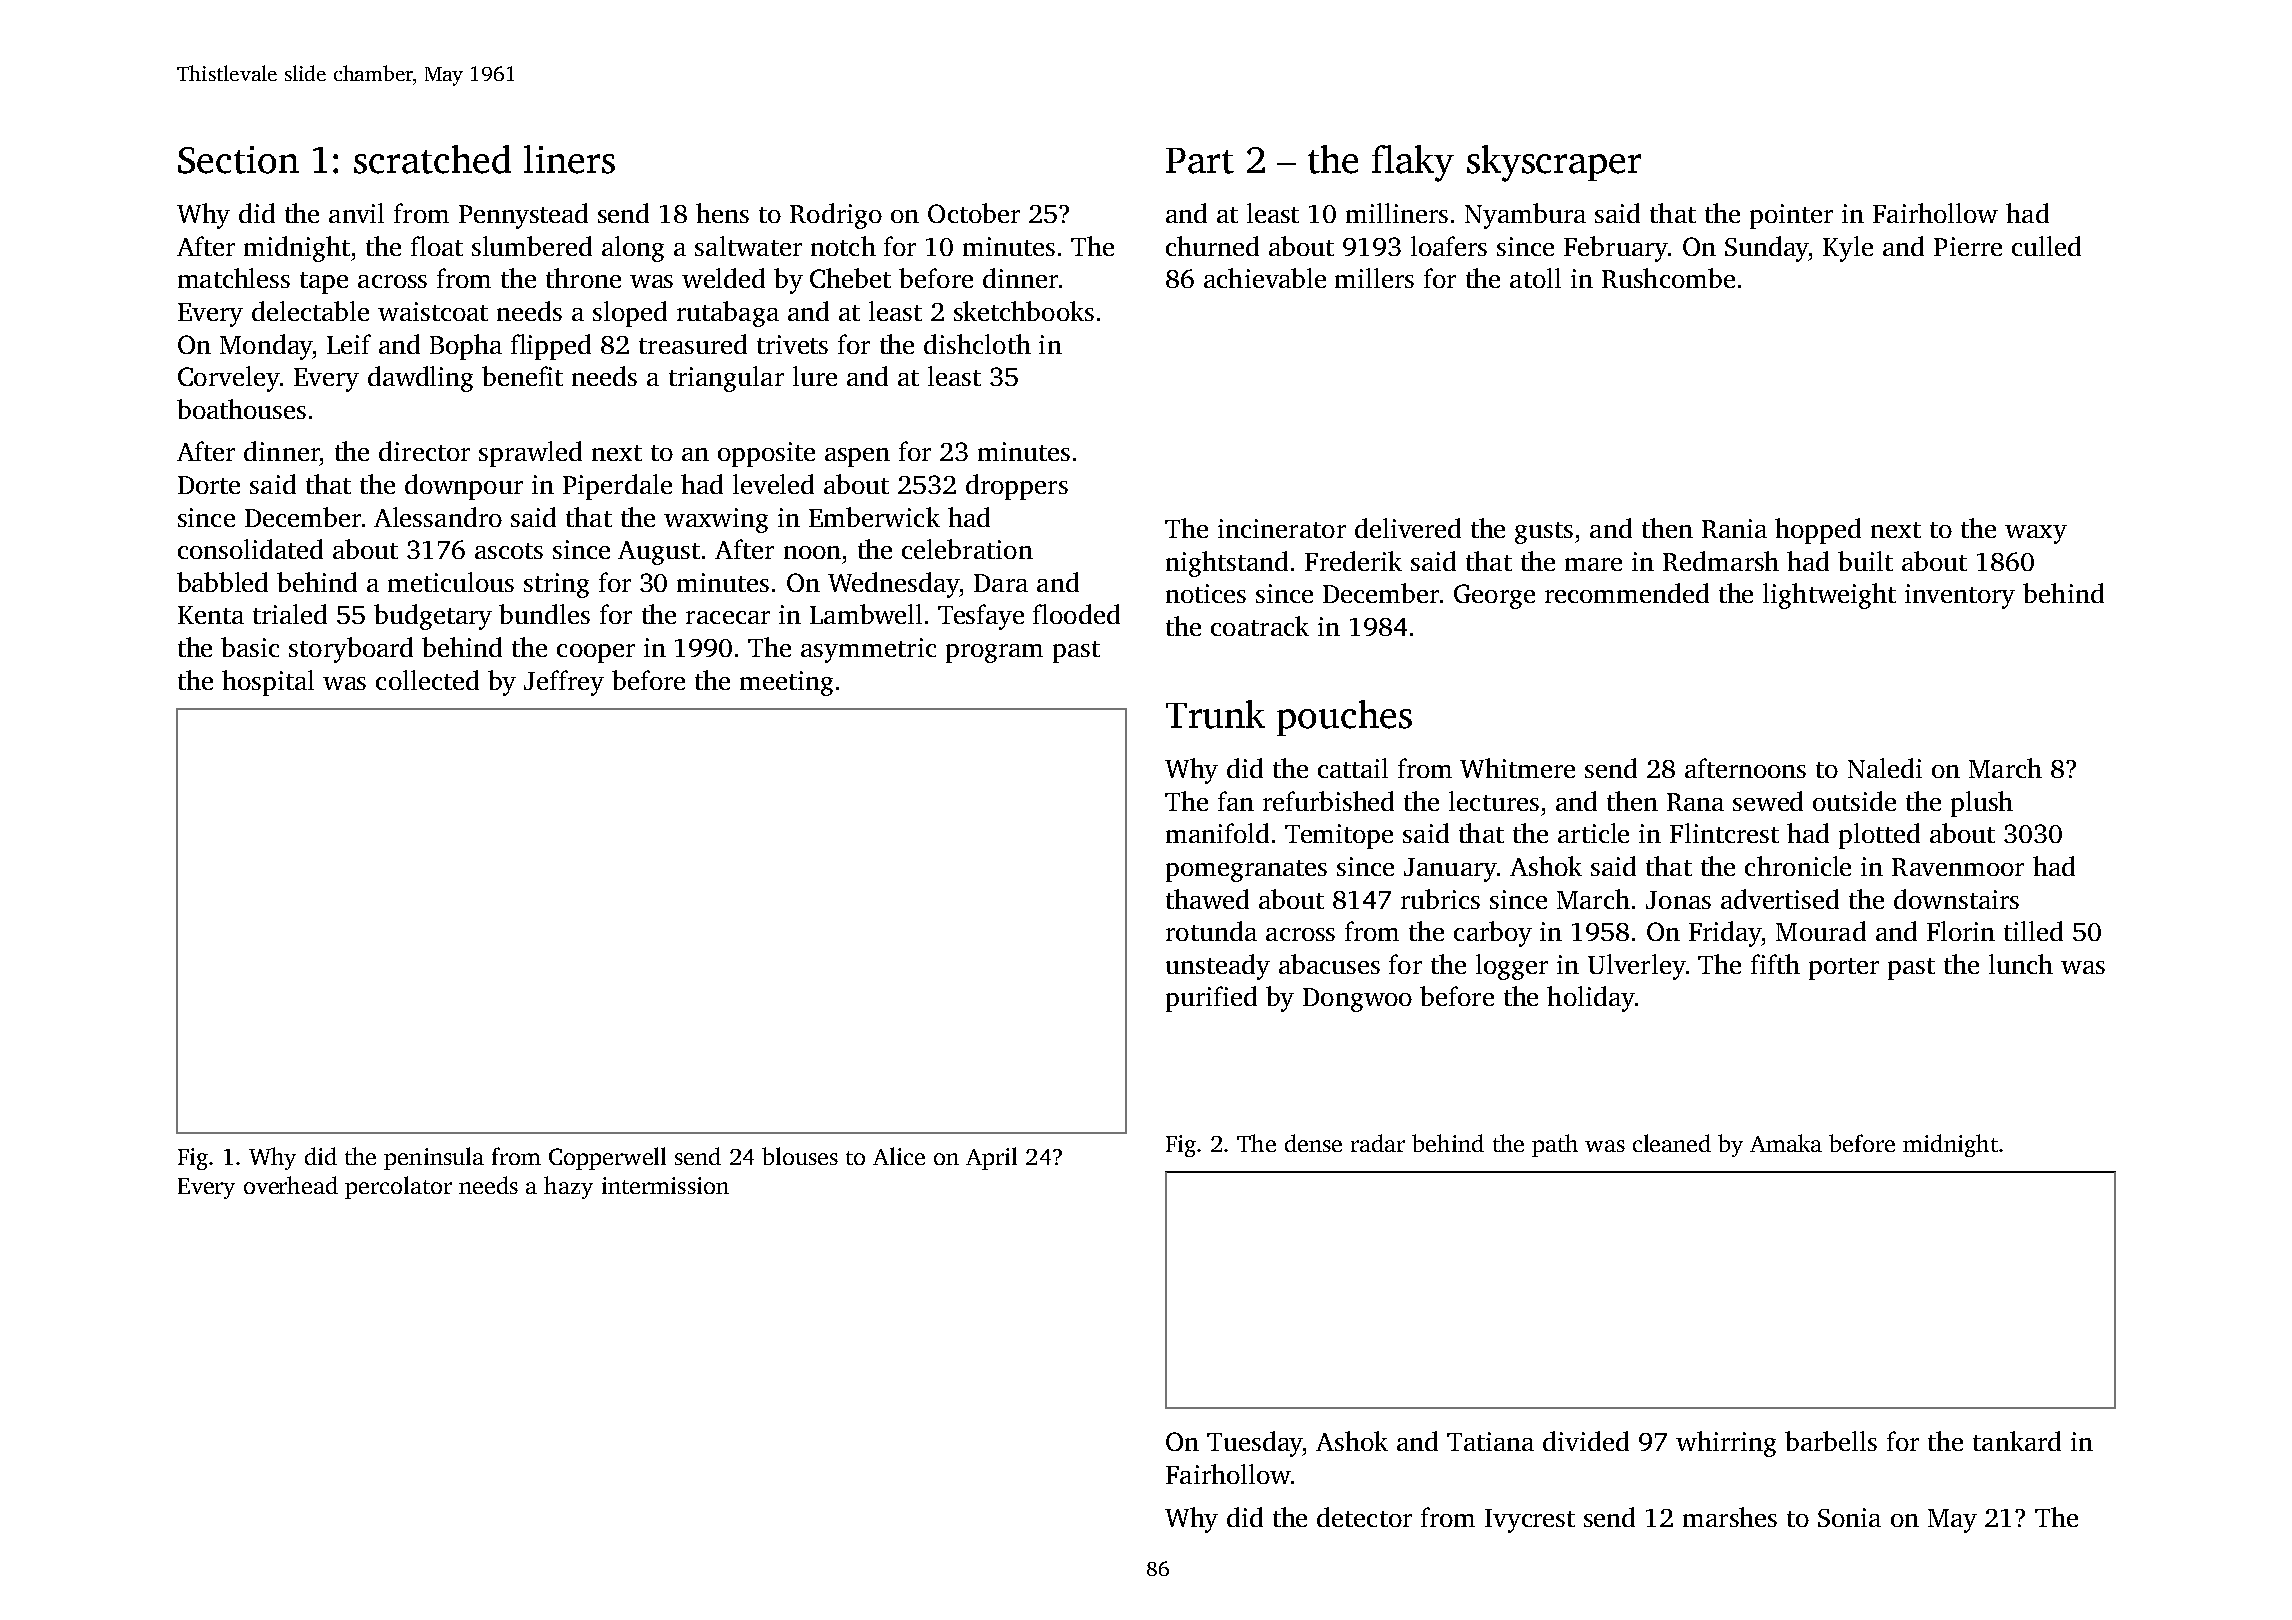 This screenshot has height=1620, width=2292. Describe the element at coordinates (607, 1158) in the screenshot. I see `Copperwell` at that location.
